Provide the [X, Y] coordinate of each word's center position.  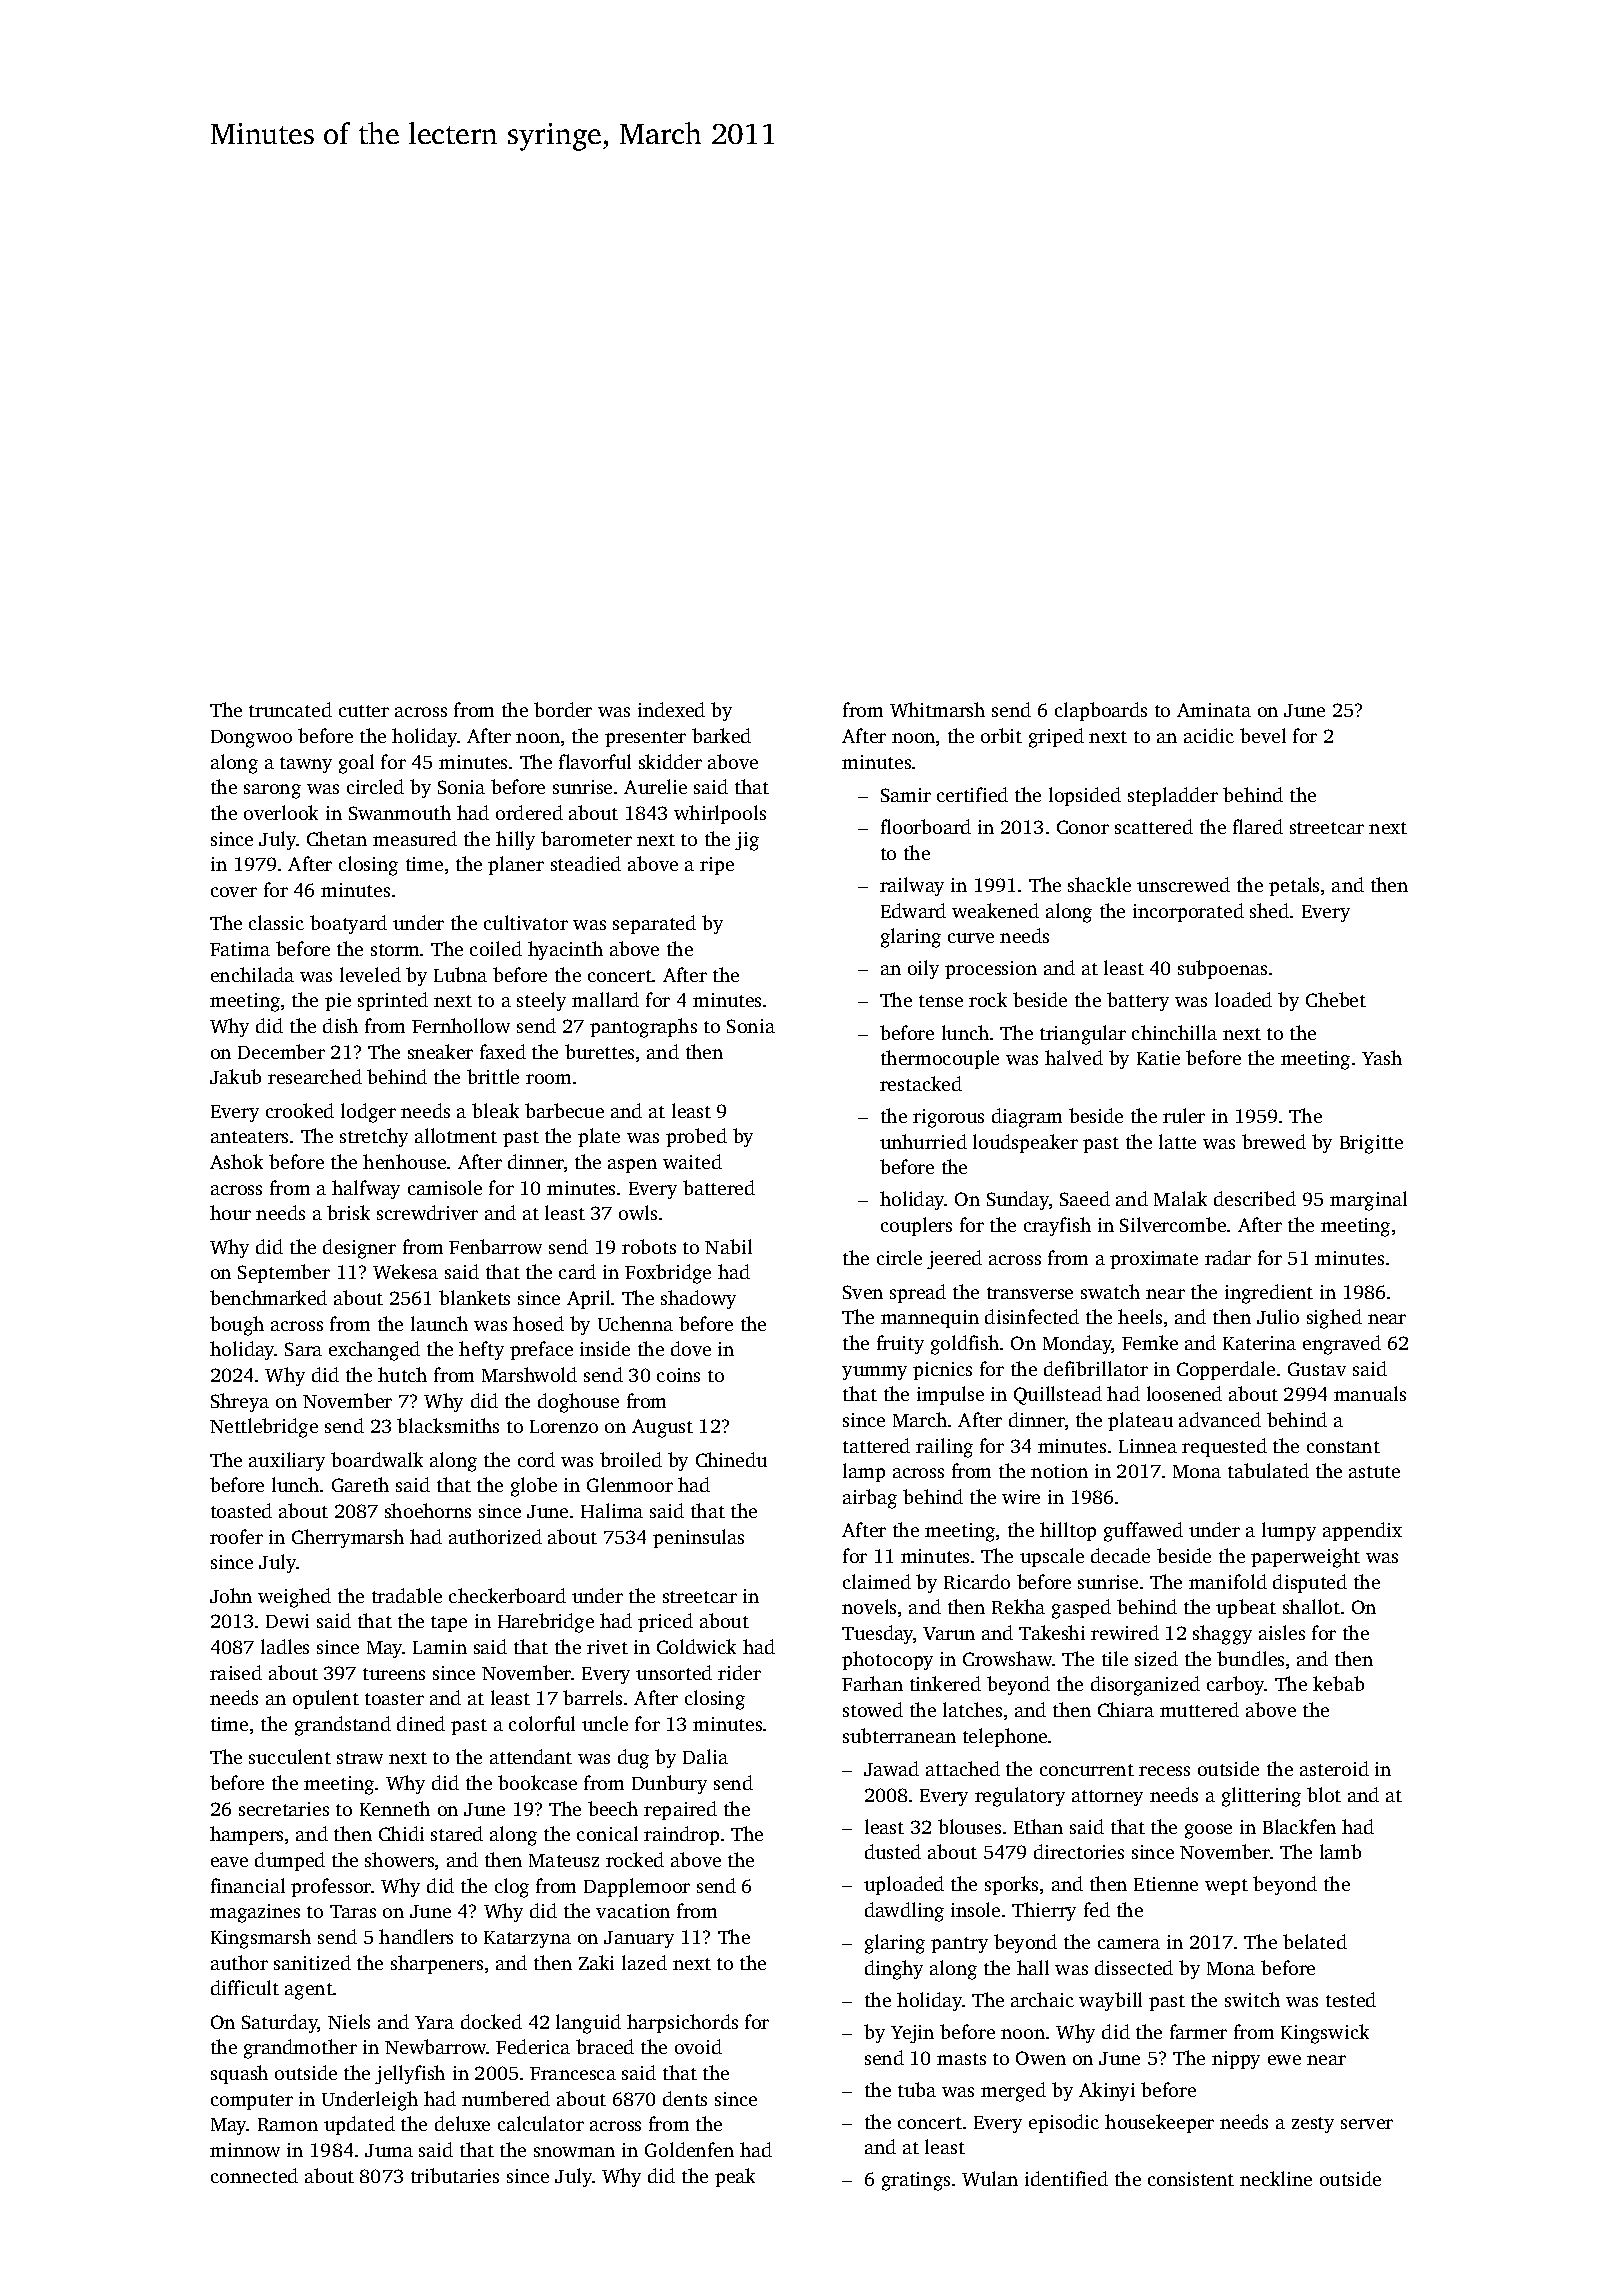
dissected [1134, 1967]
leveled [370, 974]
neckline [1276, 2178]
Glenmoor [630, 1484]
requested [1224, 1447]
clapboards [1101, 711]
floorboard [926, 826]
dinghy [894, 1970]
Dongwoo [251, 739]
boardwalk [377, 1459]
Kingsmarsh [261, 1939]
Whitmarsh [937, 709]
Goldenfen [689, 2149]
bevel [1263, 735]
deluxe [462, 2123]
